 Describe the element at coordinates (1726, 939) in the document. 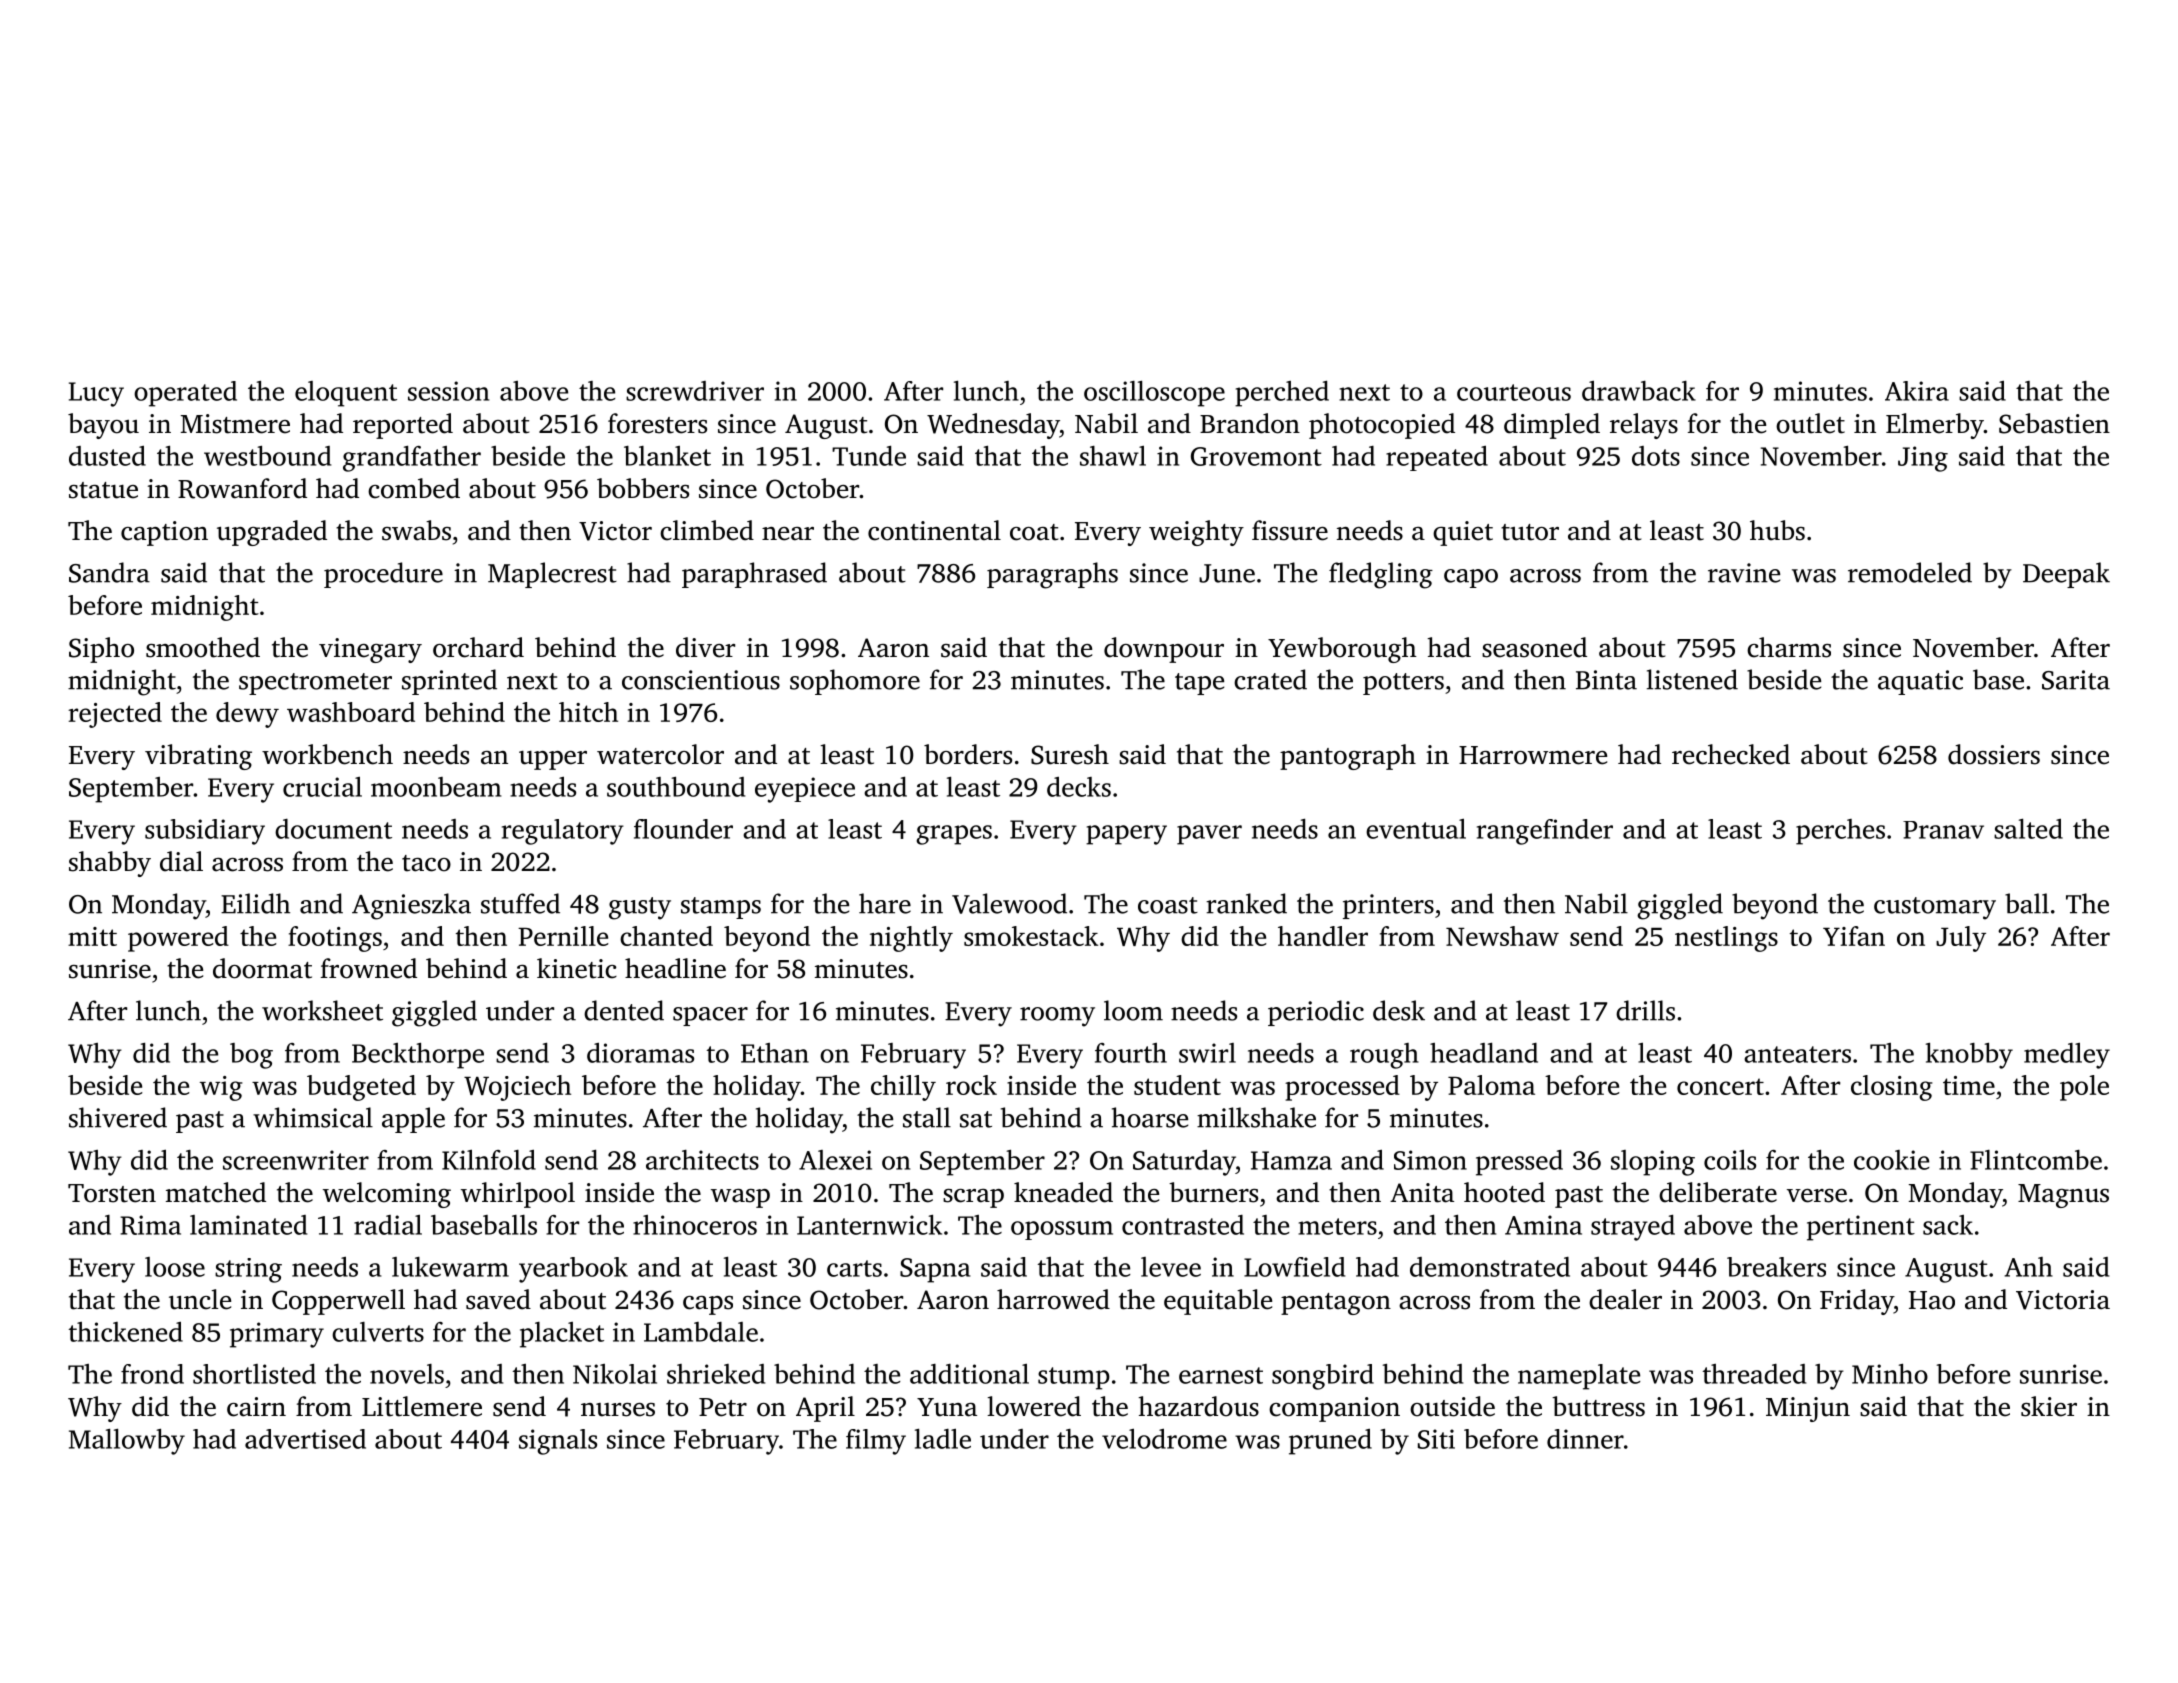

I see `nestlings` at that location.
